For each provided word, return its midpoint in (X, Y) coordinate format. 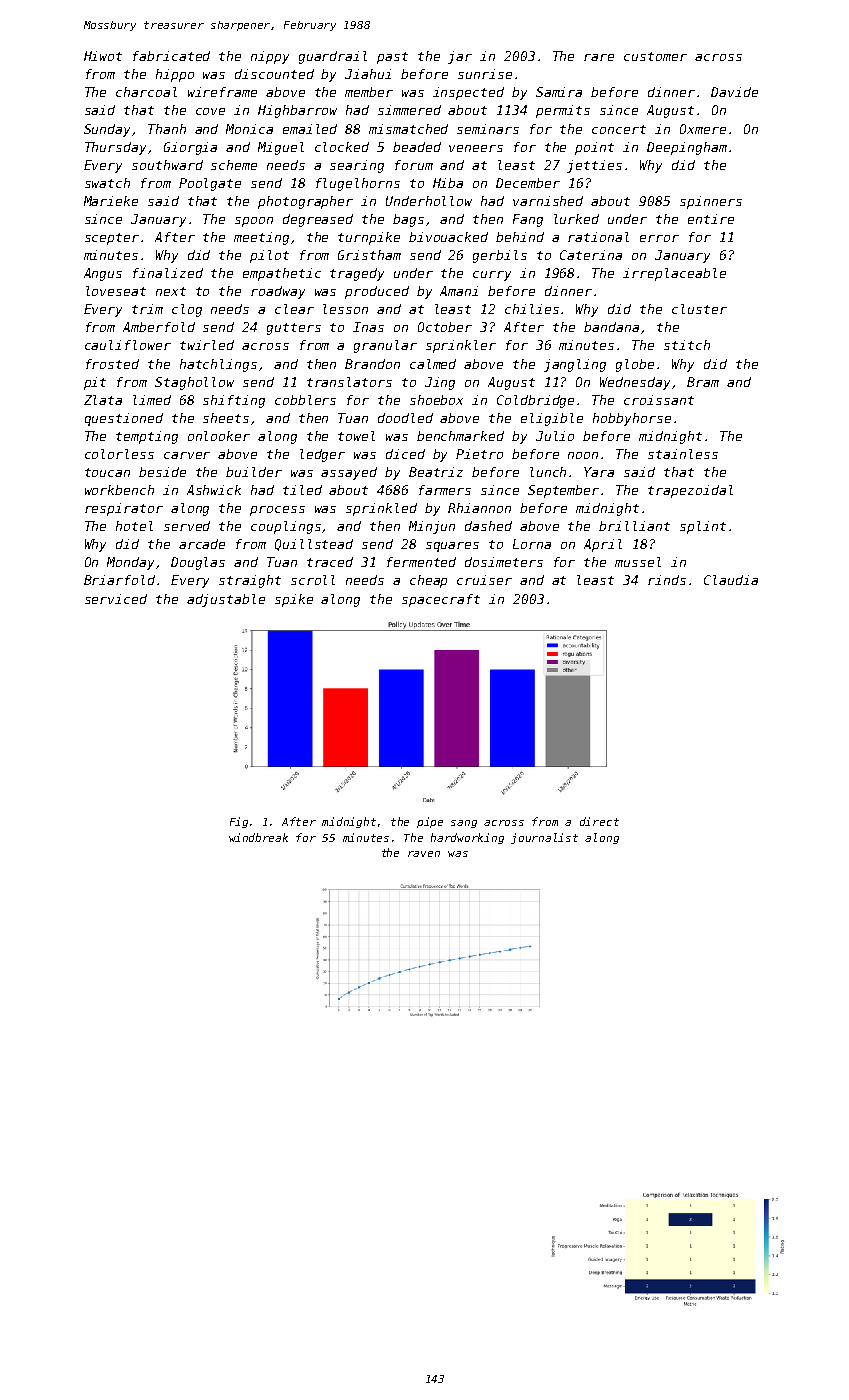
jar (460, 57)
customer (655, 56)
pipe (430, 822)
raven (424, 854)
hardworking (467, 838)
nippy (270, 57)
